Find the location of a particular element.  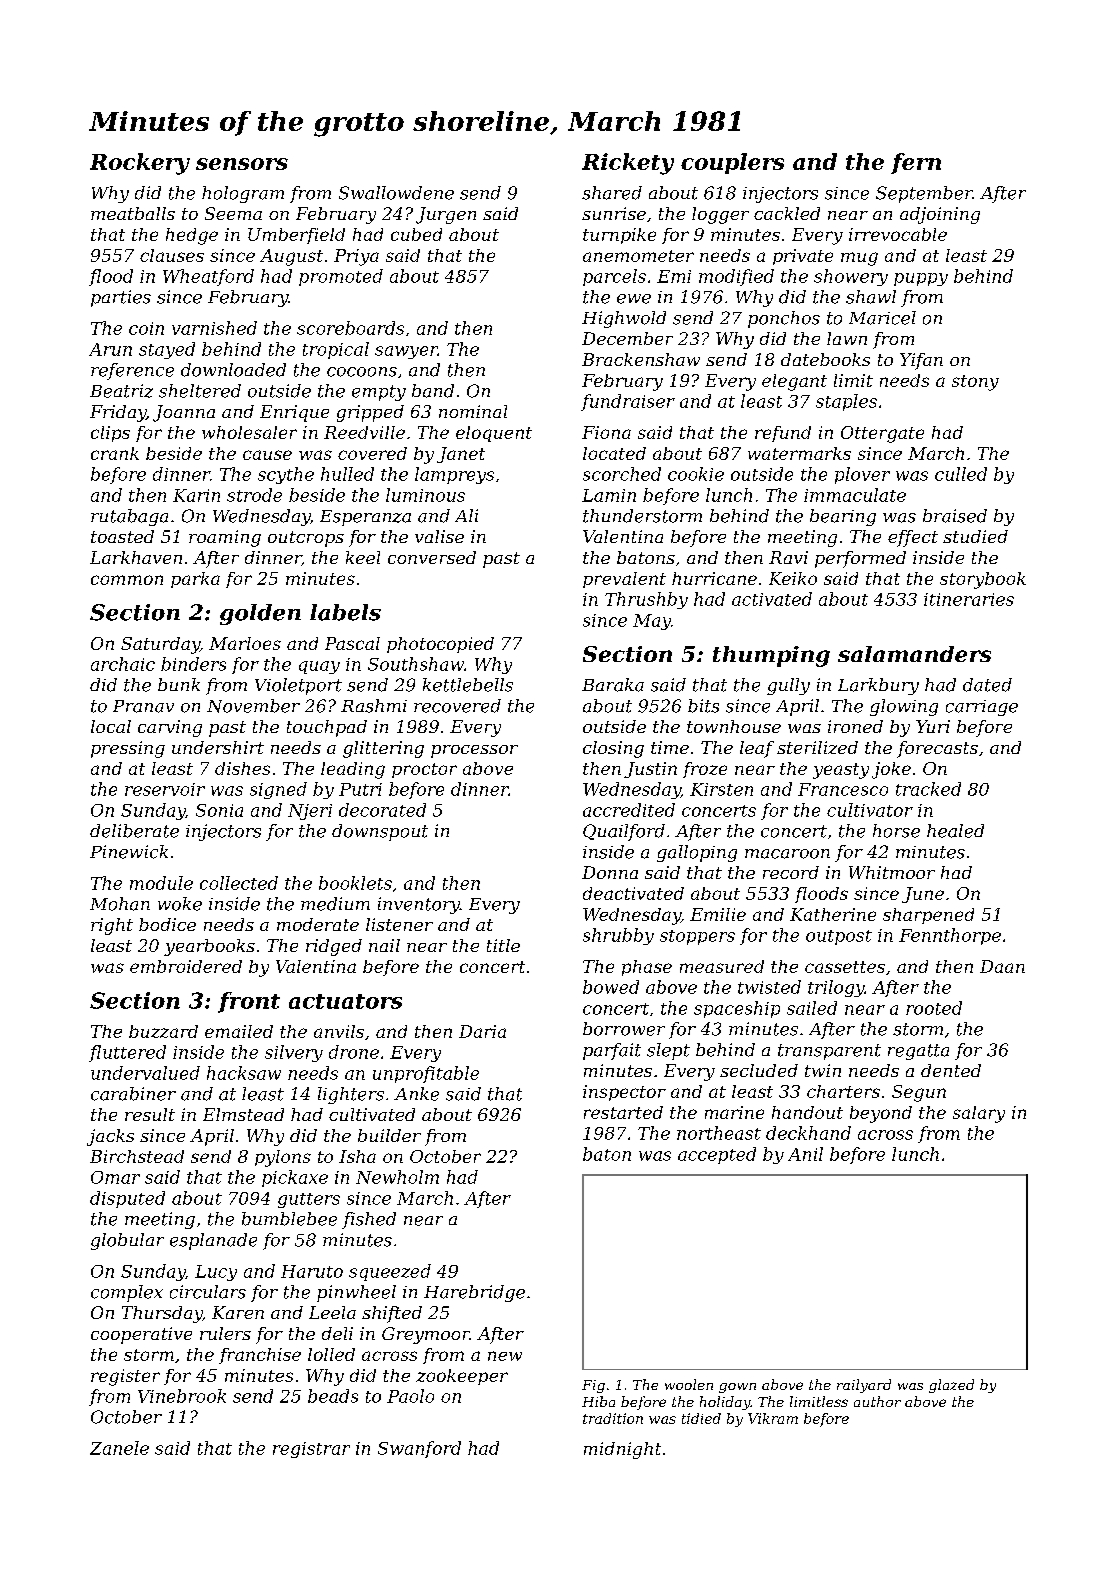

culled is located at coordinates (961, 474).
